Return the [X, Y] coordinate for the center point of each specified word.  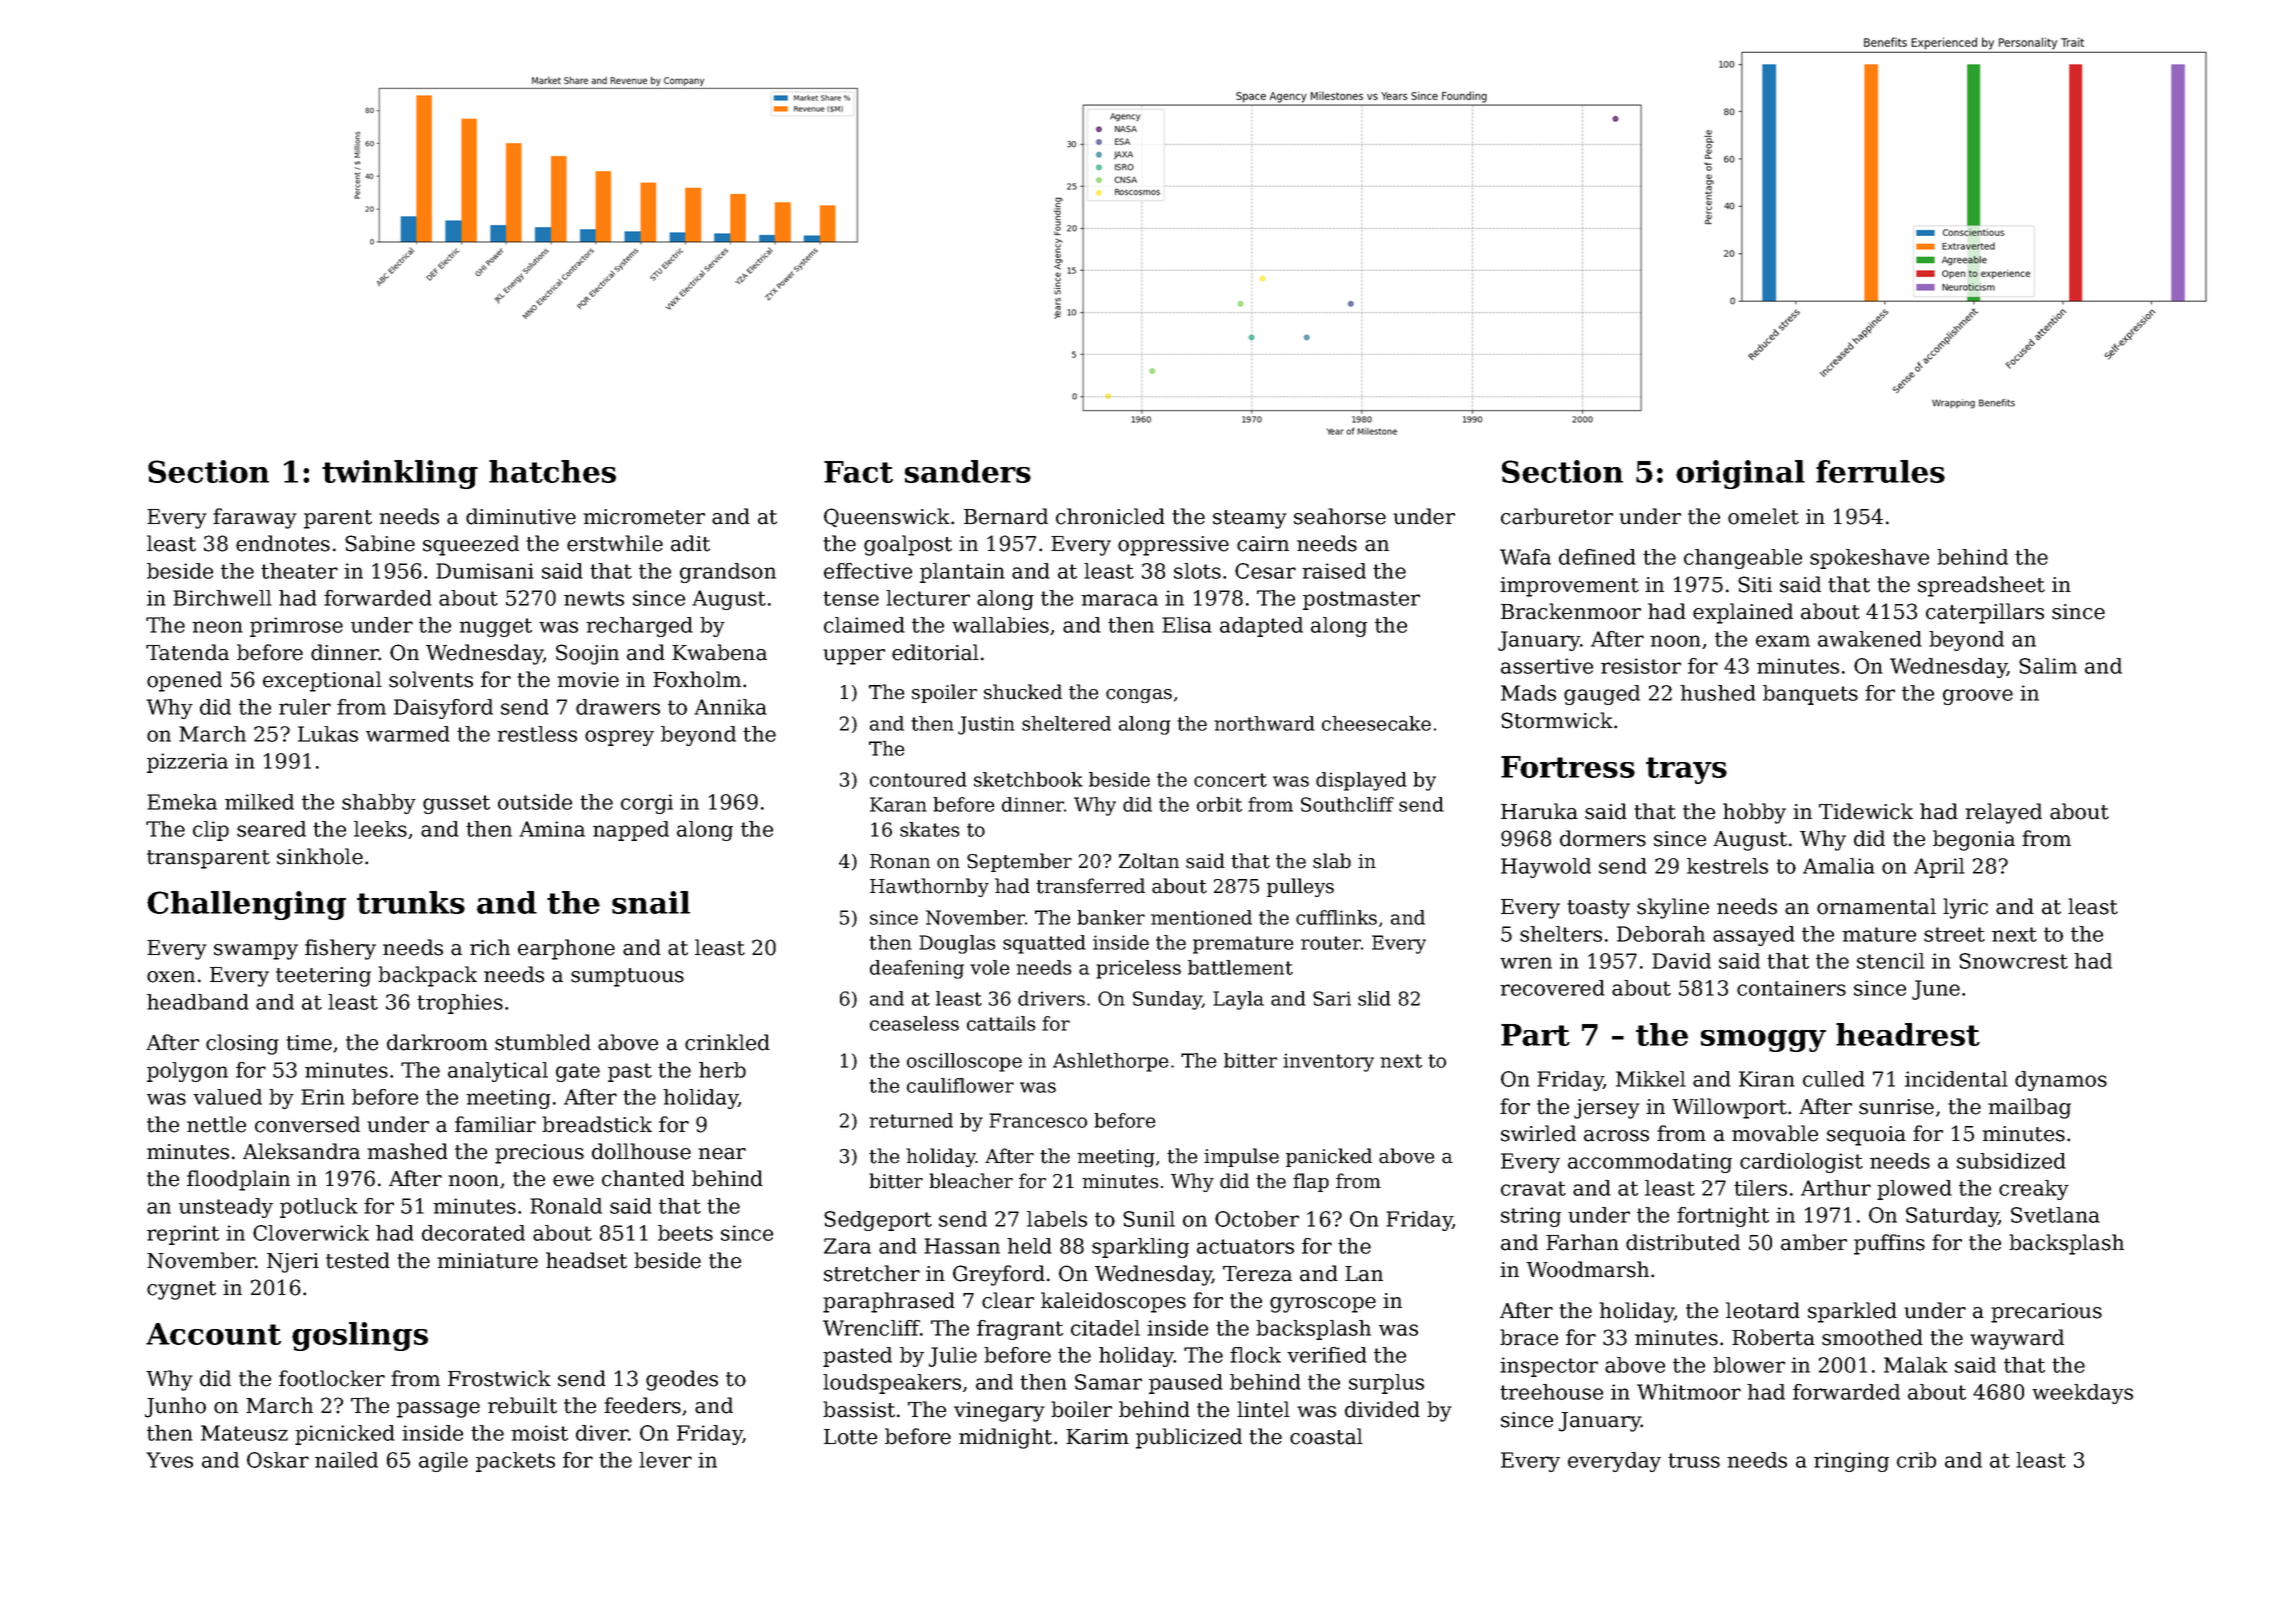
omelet [1763, 516]
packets [515, 1462]
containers [1791, 988]
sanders [968, 471]
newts [594, 598]
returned [911, 1120]
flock [1255, 1355]
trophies [460, 1004]
